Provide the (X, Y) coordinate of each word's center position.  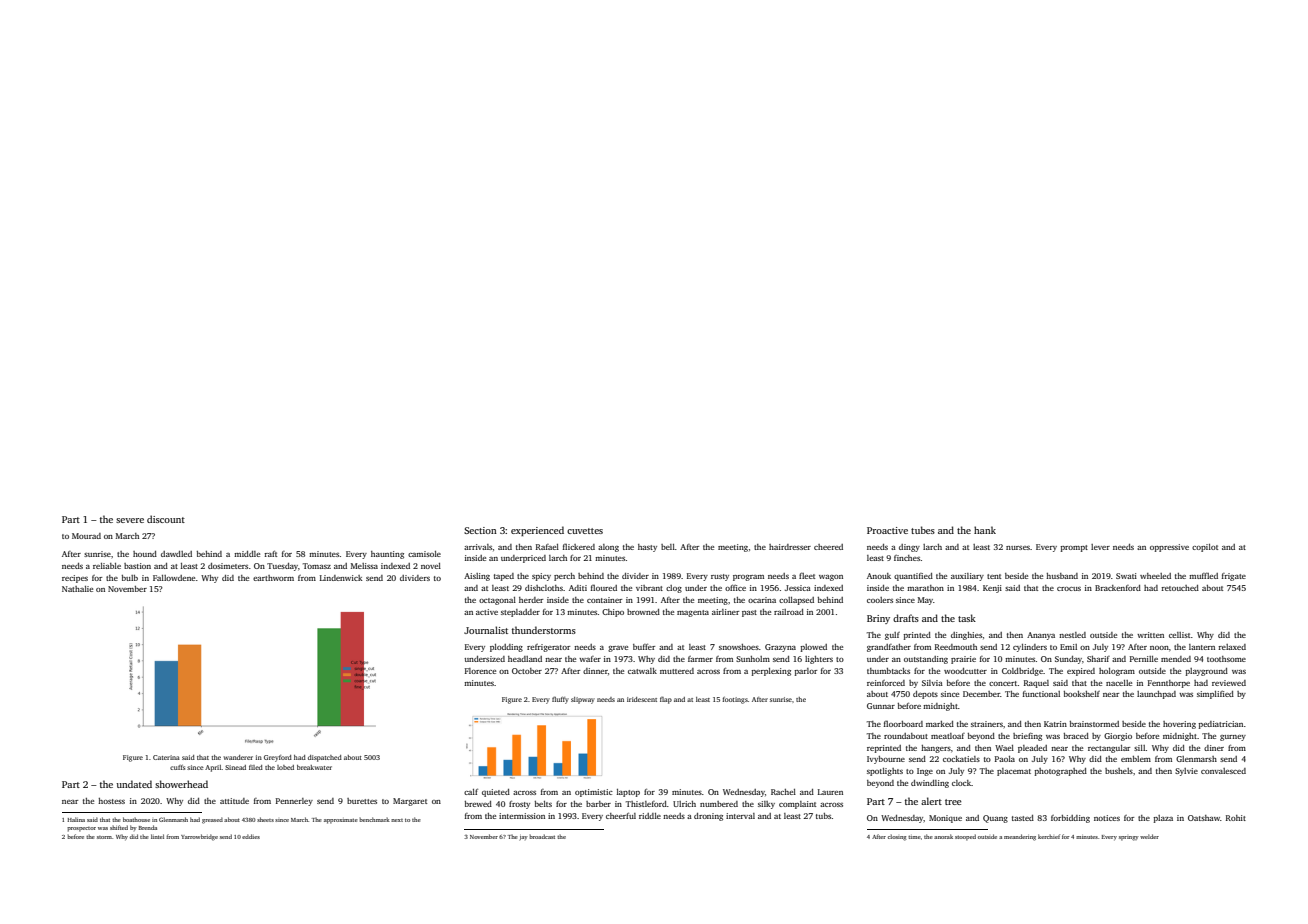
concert (1003, 683)
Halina (76, 819)
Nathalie (77, 589)
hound (145, 554)
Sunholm (753, 659)
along (608, 548)
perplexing (771, 672)
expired (1081, 672)
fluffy (560, 700)
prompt (1074, 548)
